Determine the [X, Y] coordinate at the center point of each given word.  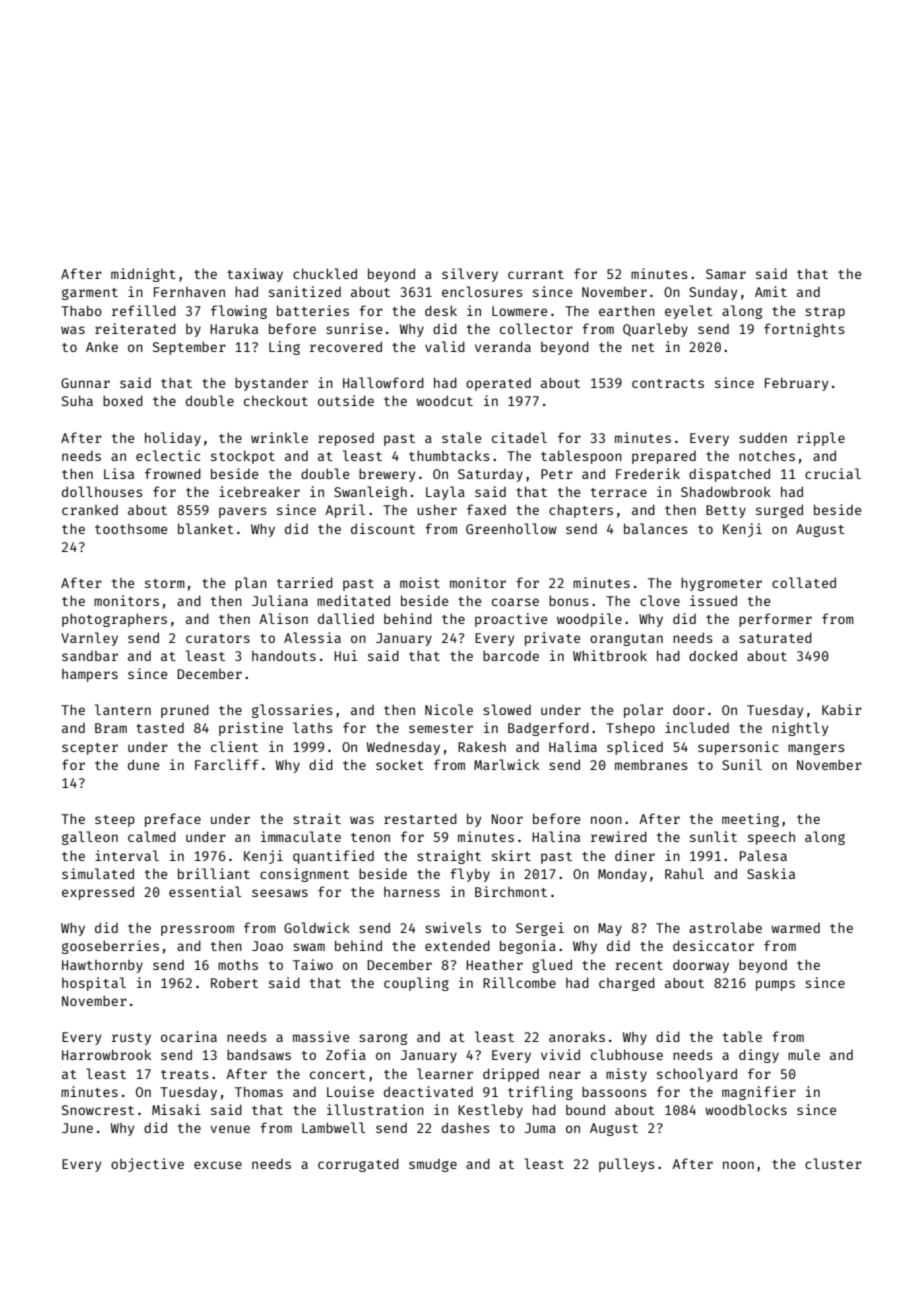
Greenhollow [511, 528]
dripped [511, 1075]
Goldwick [317, 927]
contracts [668, 383]
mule [804, 1054]
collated [804, 582]
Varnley [89, 639]
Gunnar [85, 383]
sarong [383, 1039]
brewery [387, 475]
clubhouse [627, 1054]
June [77, 1128]
